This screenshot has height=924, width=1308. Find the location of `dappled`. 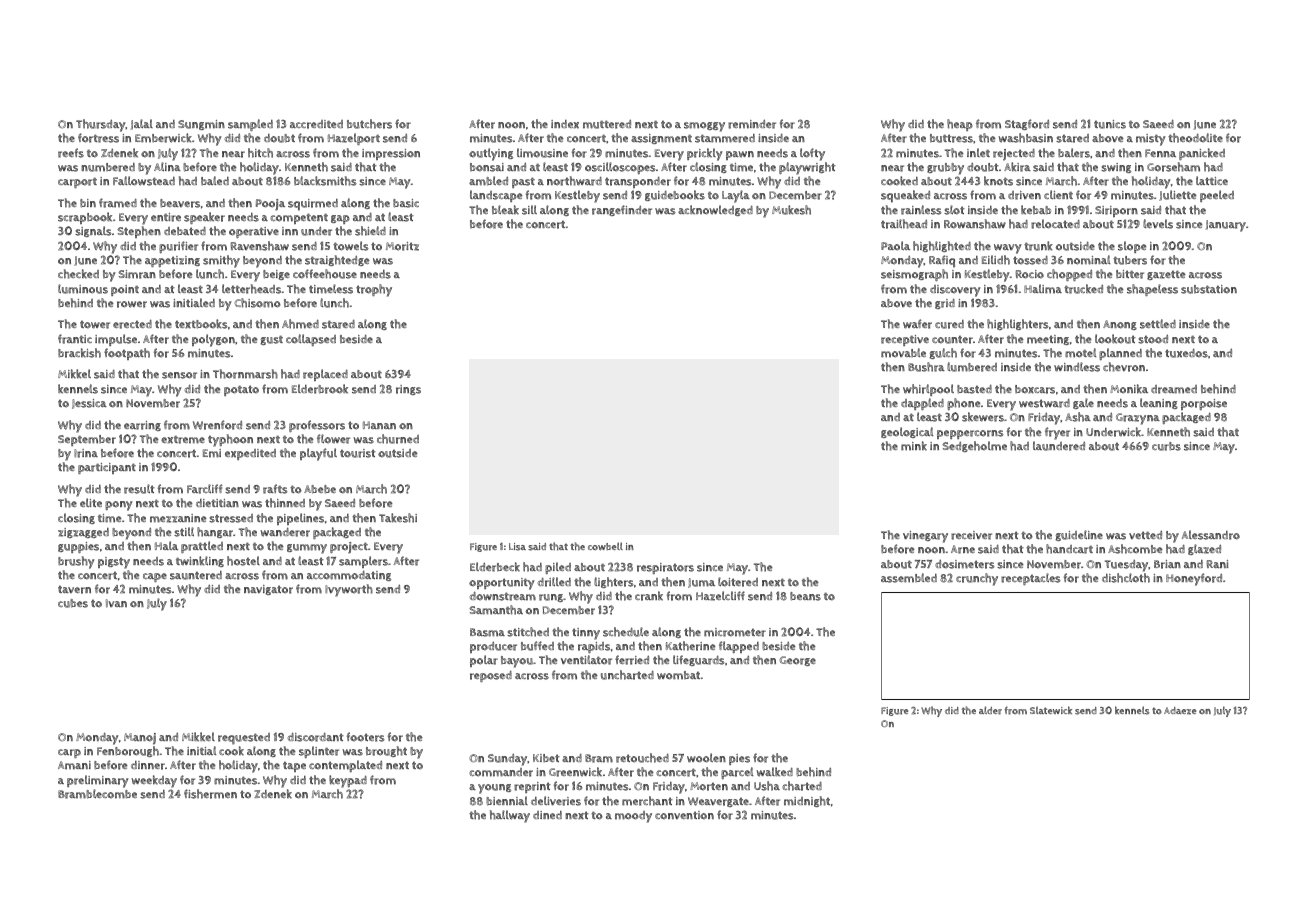

dappled is located at coordinates (922, 404).
